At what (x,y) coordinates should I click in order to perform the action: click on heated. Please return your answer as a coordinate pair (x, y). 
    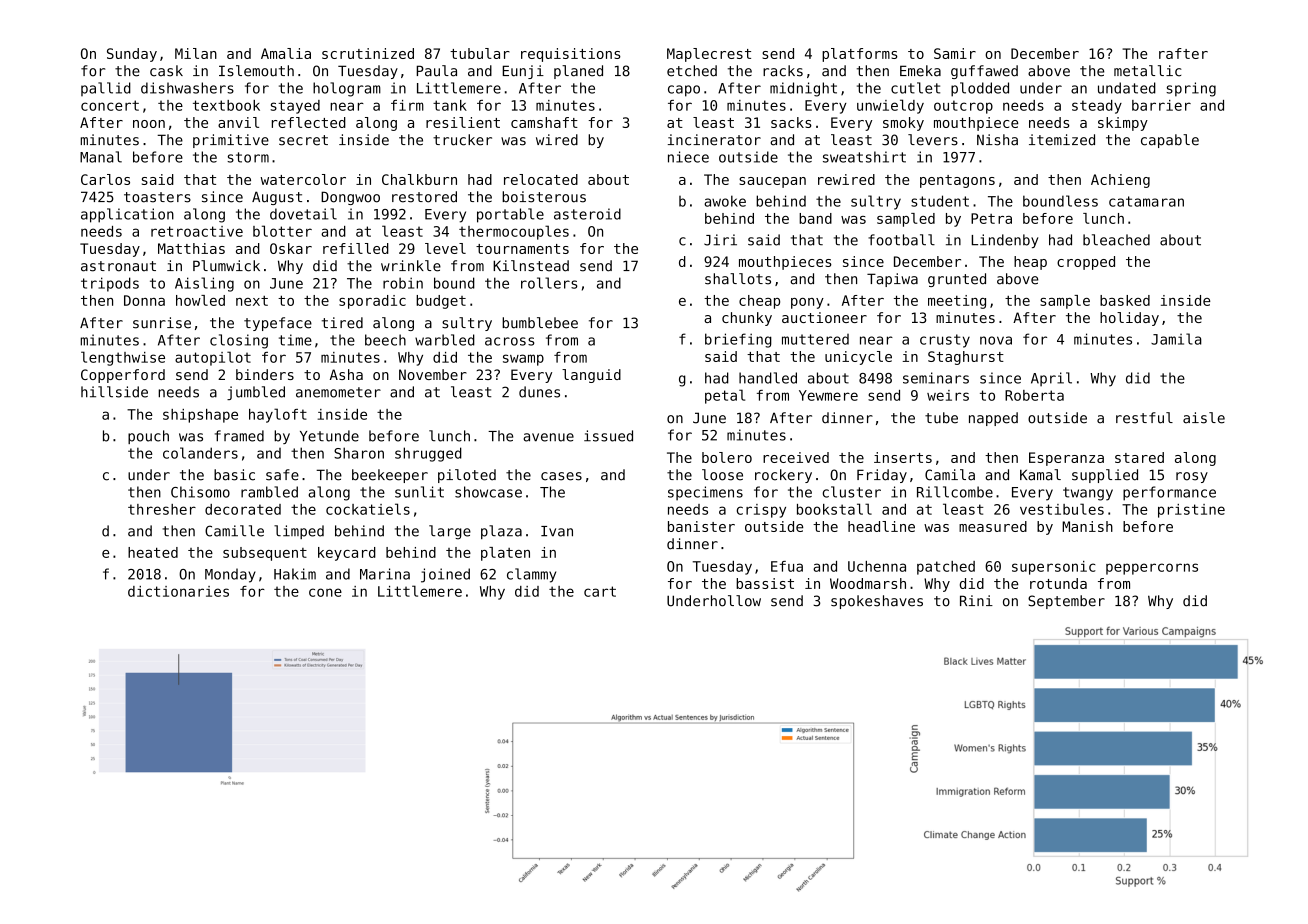
    Looking at the image, I should click on (153, 552).
